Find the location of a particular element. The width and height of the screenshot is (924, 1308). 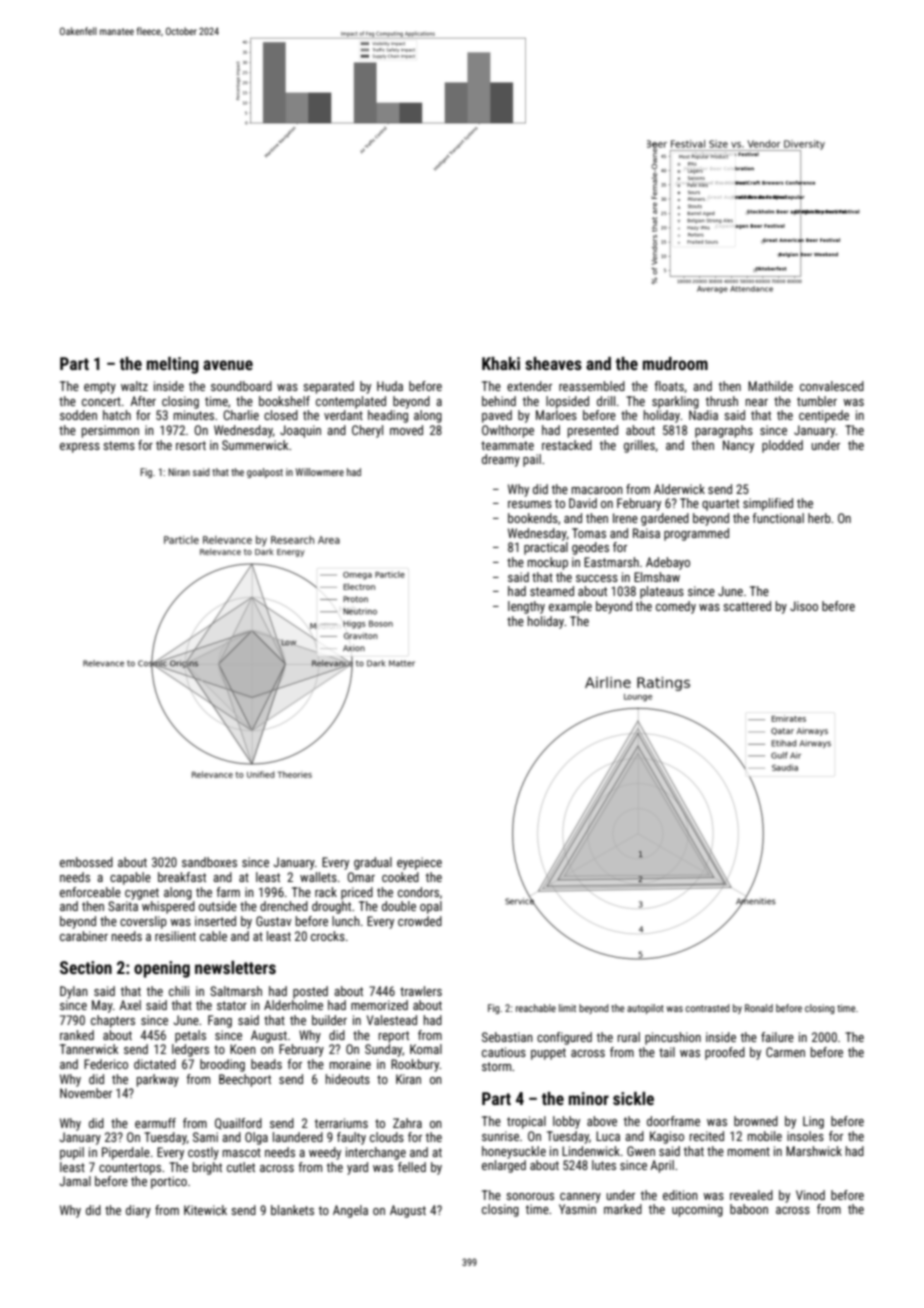

farm is located at coordinates (228, 892).
